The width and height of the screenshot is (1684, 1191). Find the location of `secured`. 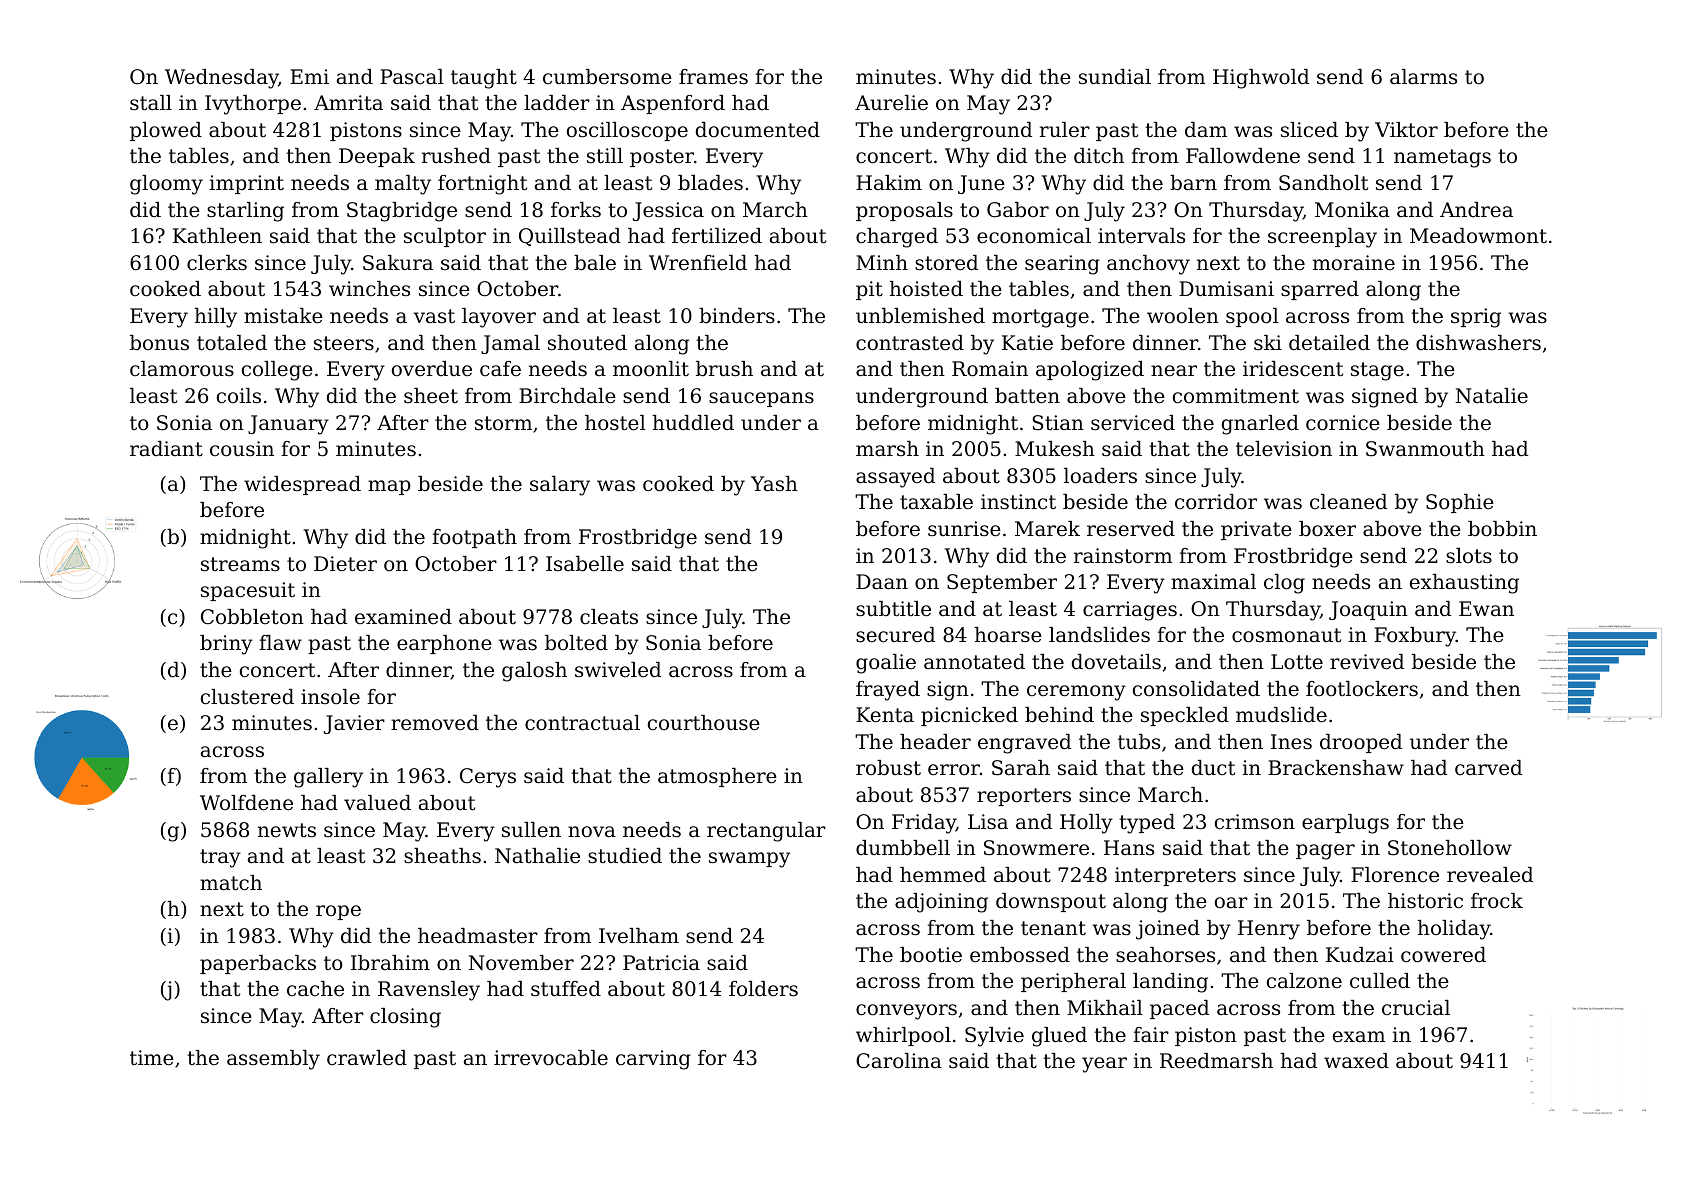

secured is located at coordinates (895, 635).
